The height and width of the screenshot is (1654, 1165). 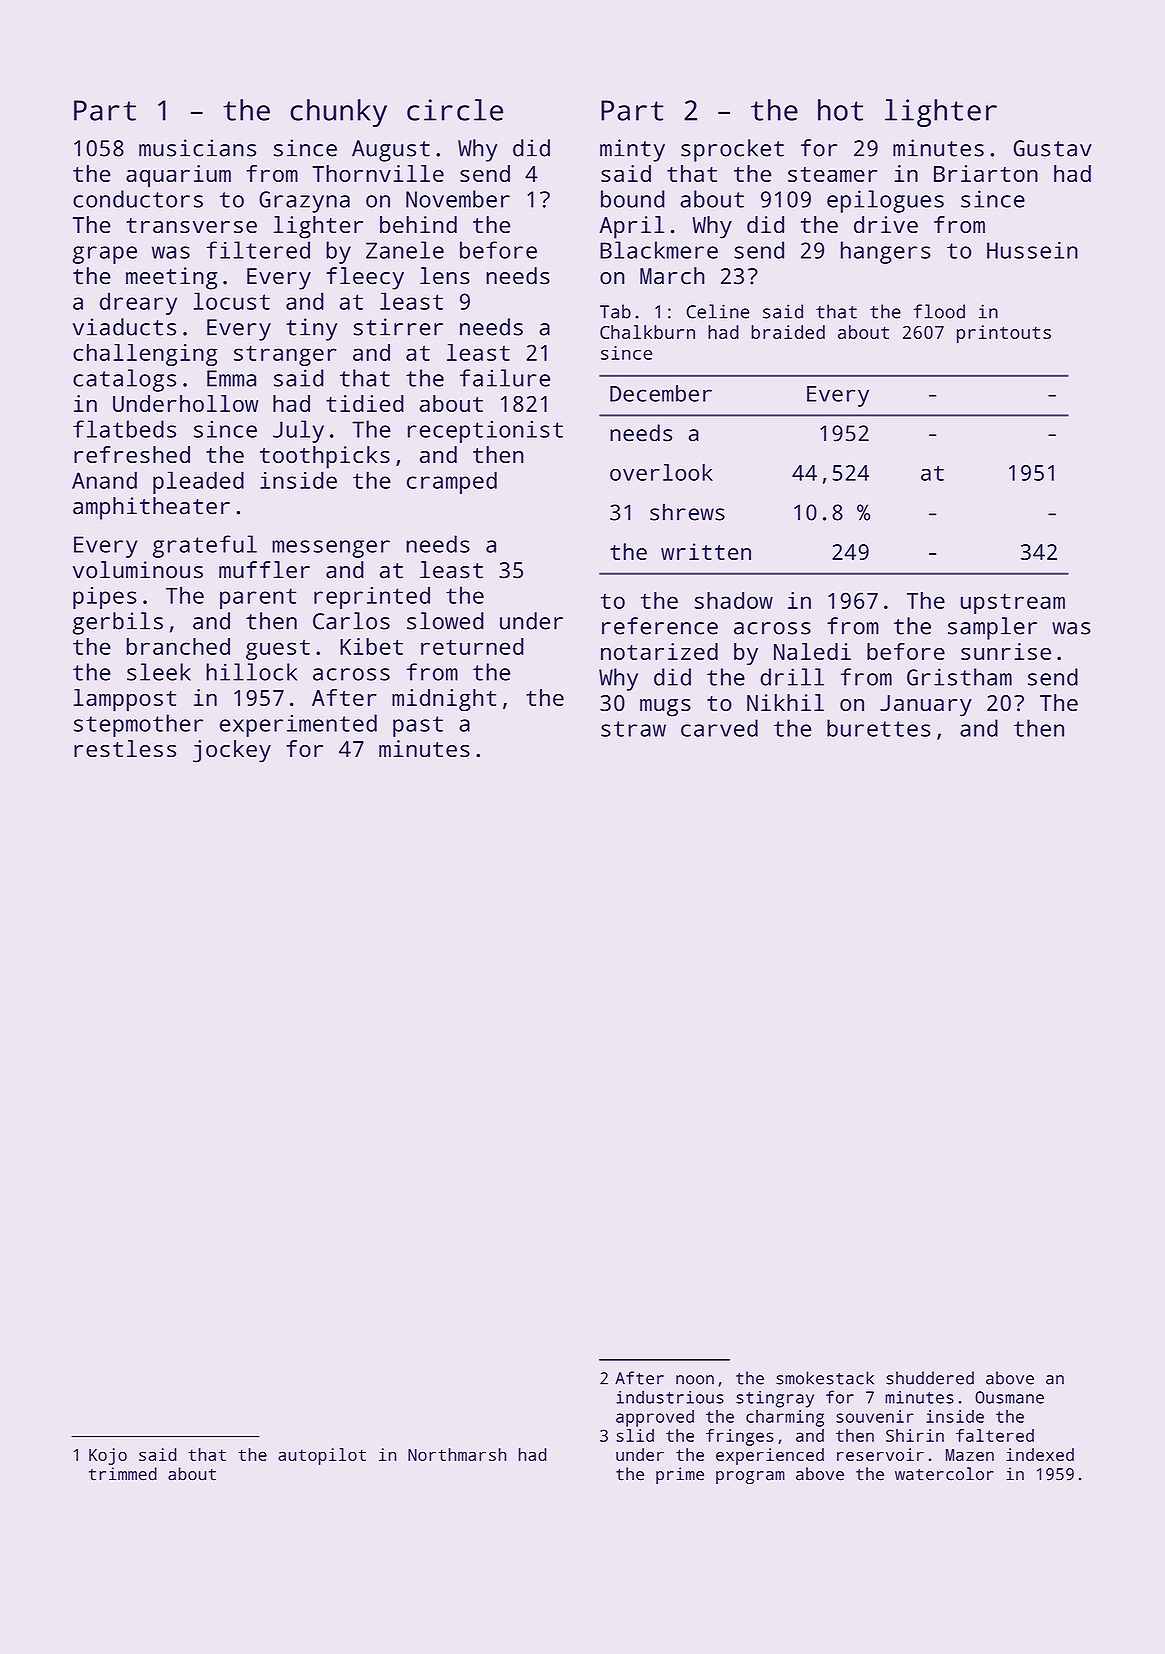 What do you see at coordinates (452, 482) in the screenshot?
I see `cramped` at bounding box center [452, 482].
